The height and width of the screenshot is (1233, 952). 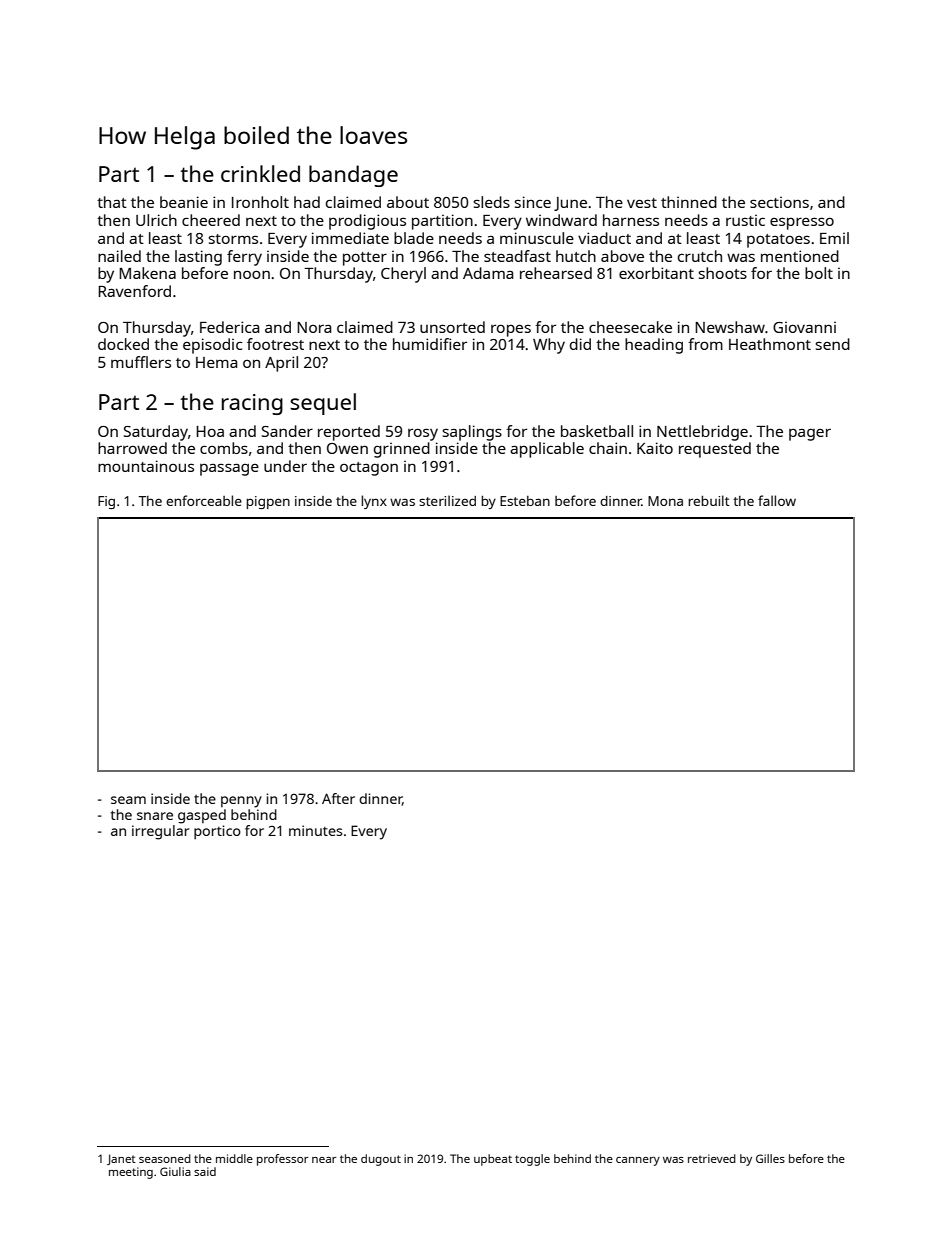 What do you see at coordinates (165, 1158) in the screenshot?
I see `seasoned` at bounding box center [165, 1158].
